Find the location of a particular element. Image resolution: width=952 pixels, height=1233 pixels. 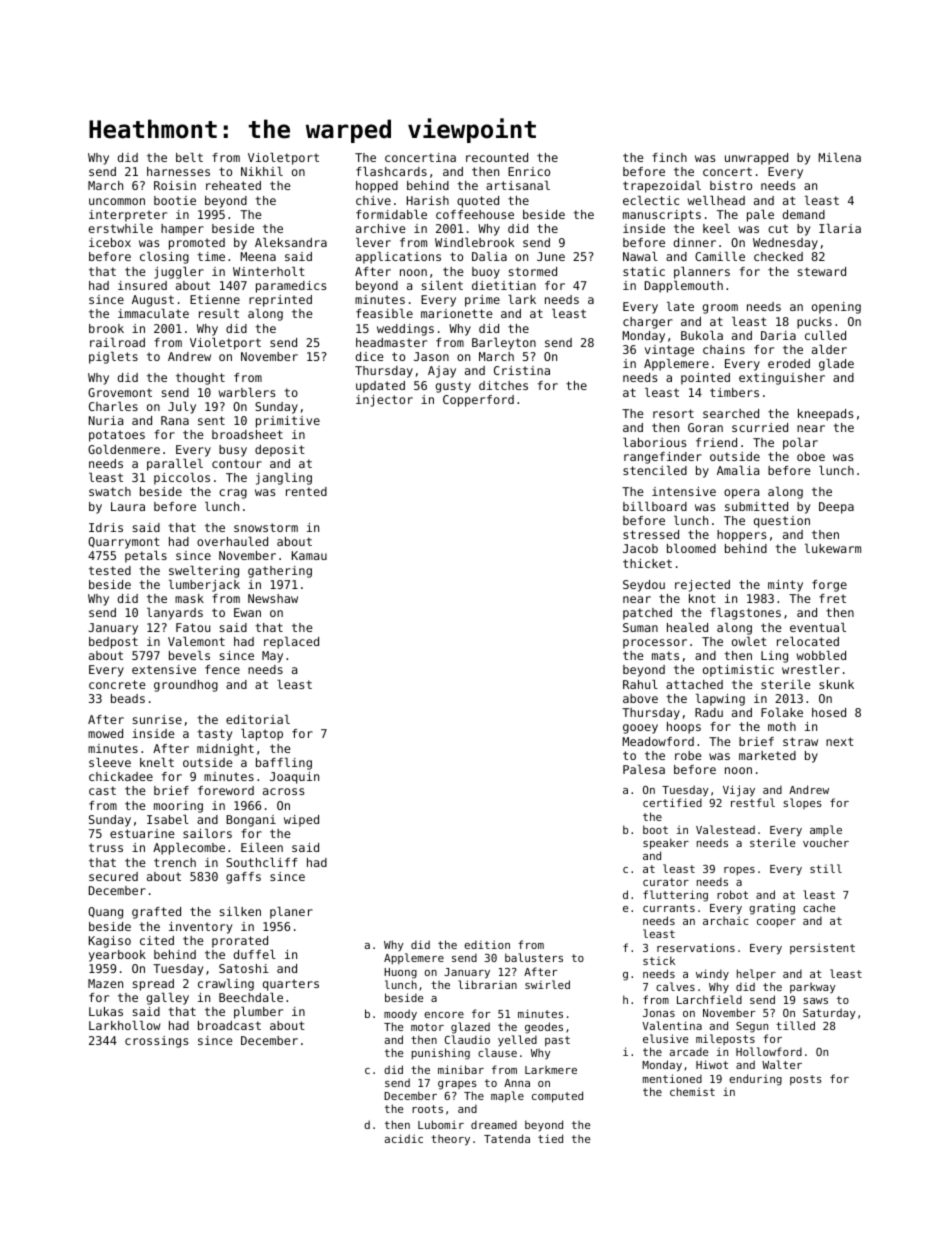

spread is located at coordinates (153, 985).
